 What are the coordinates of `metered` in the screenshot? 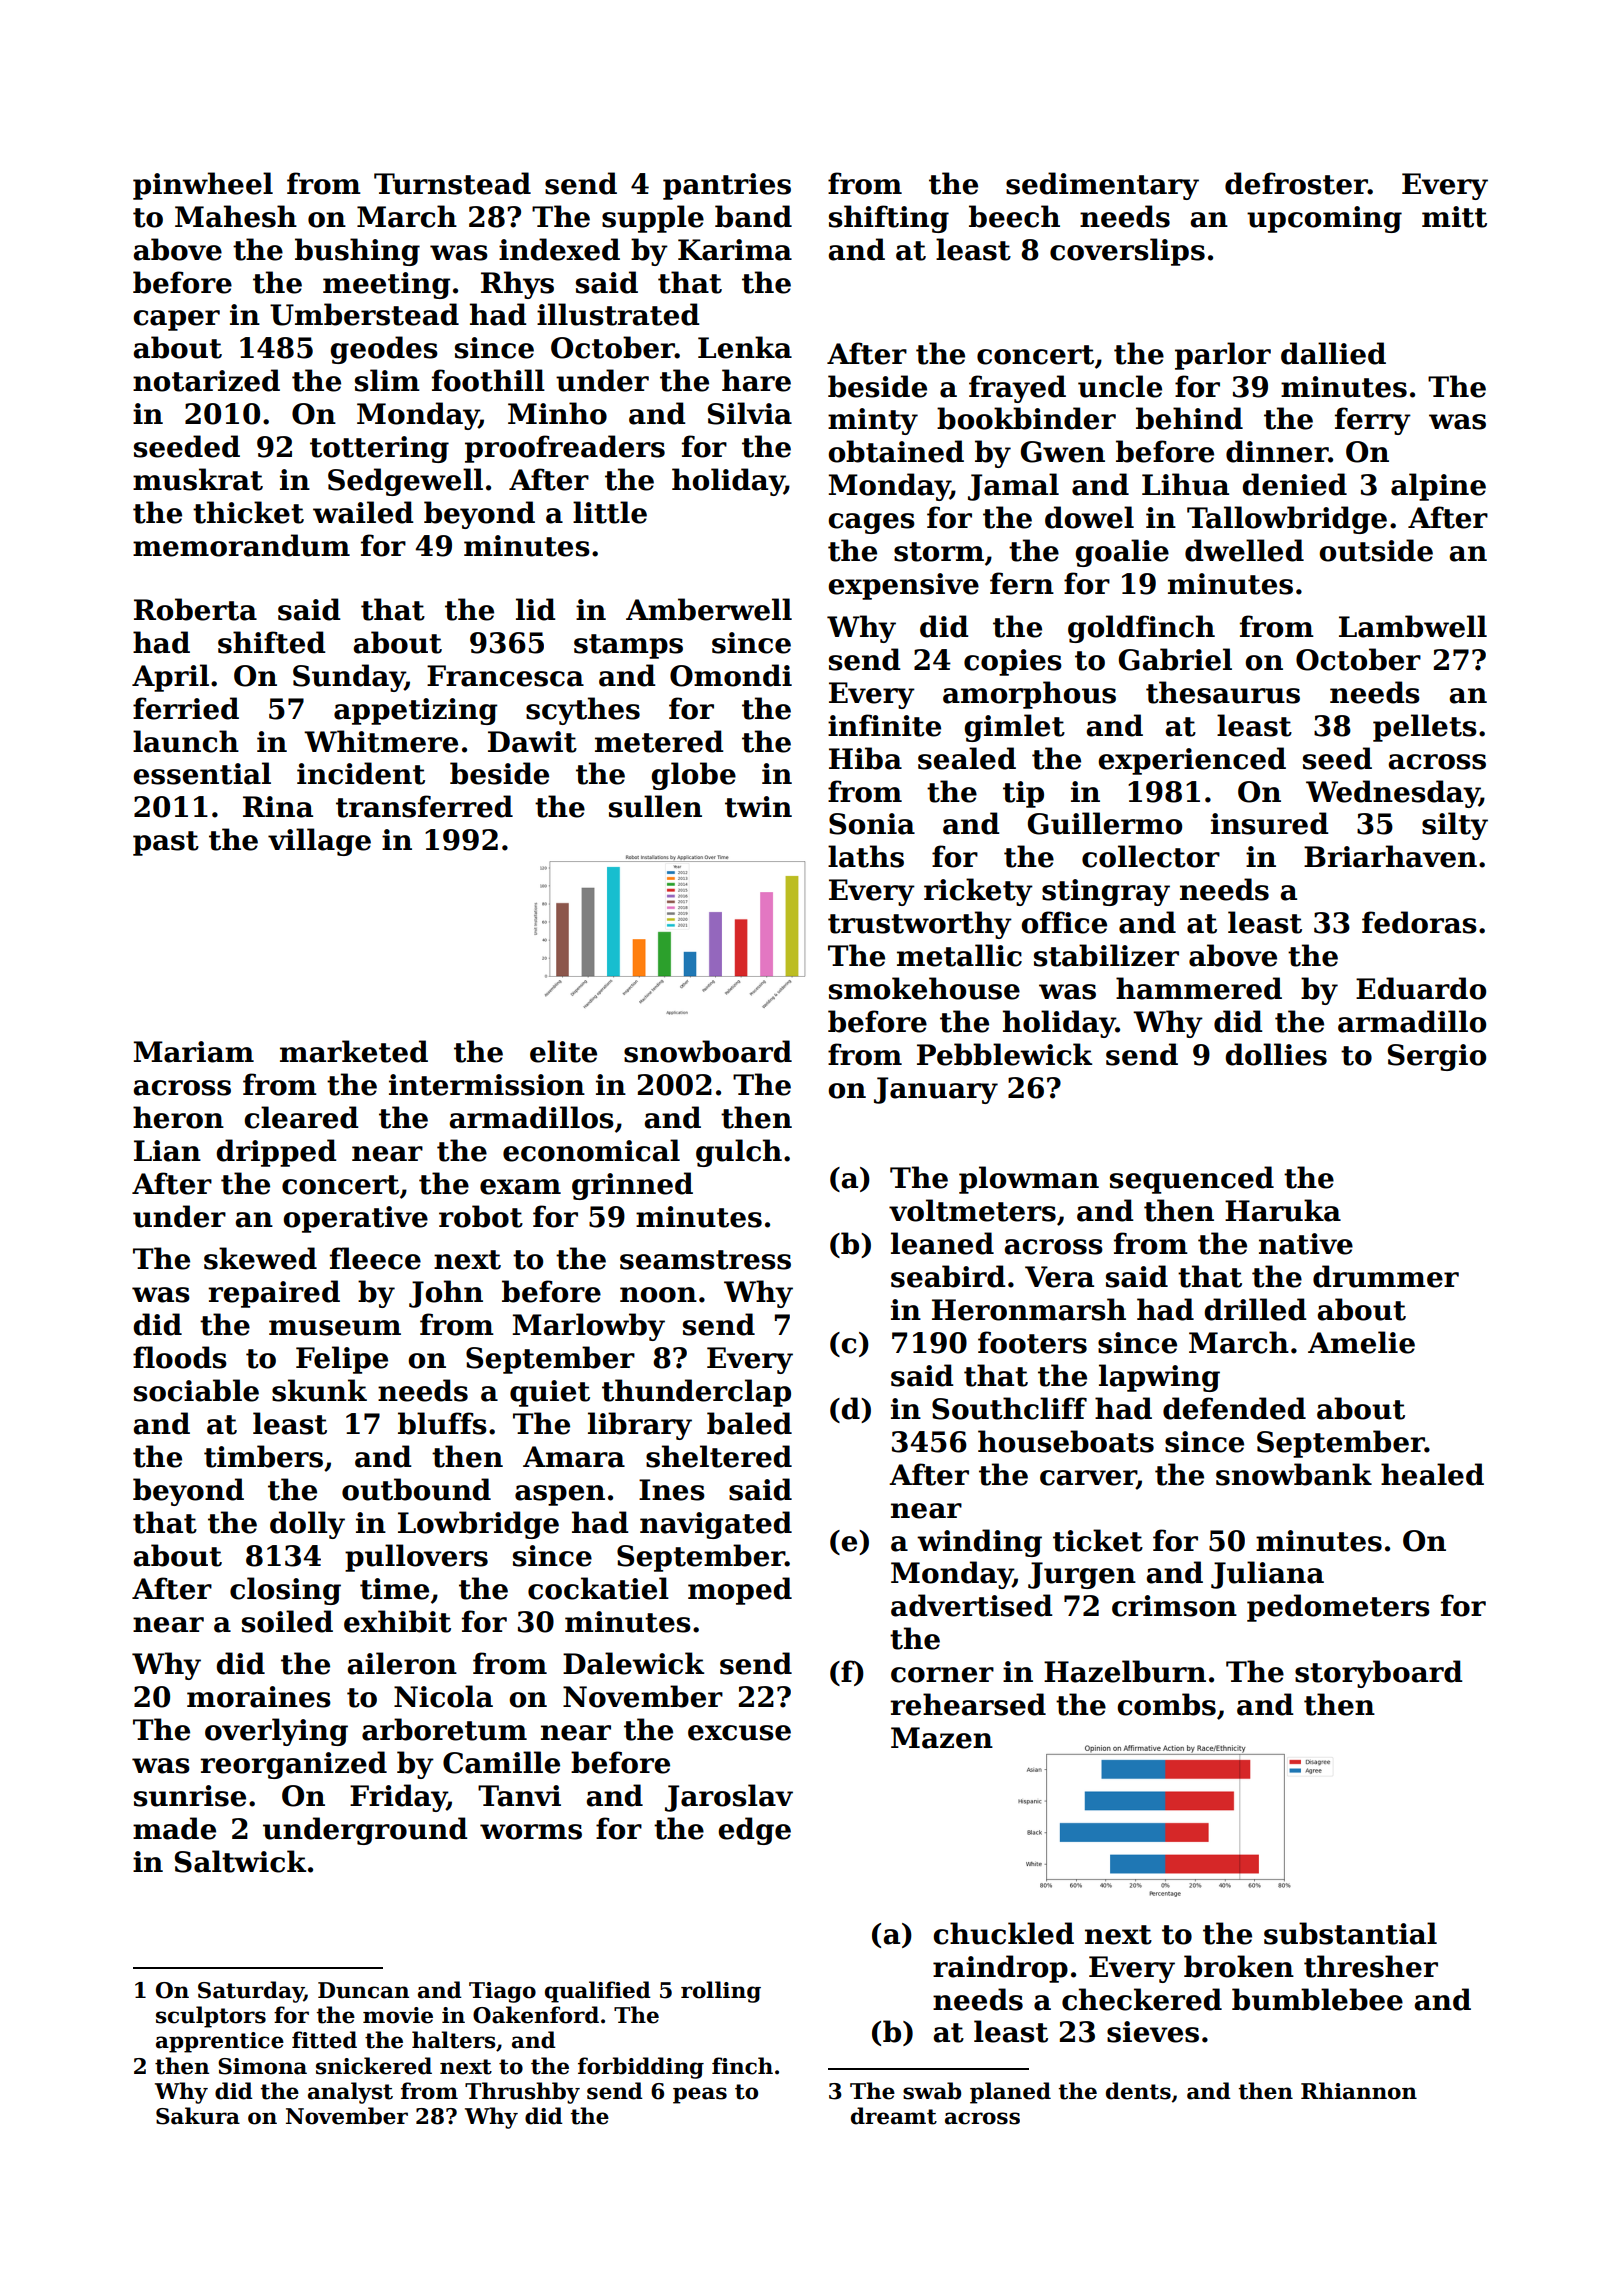 It's located at (659, 741).
